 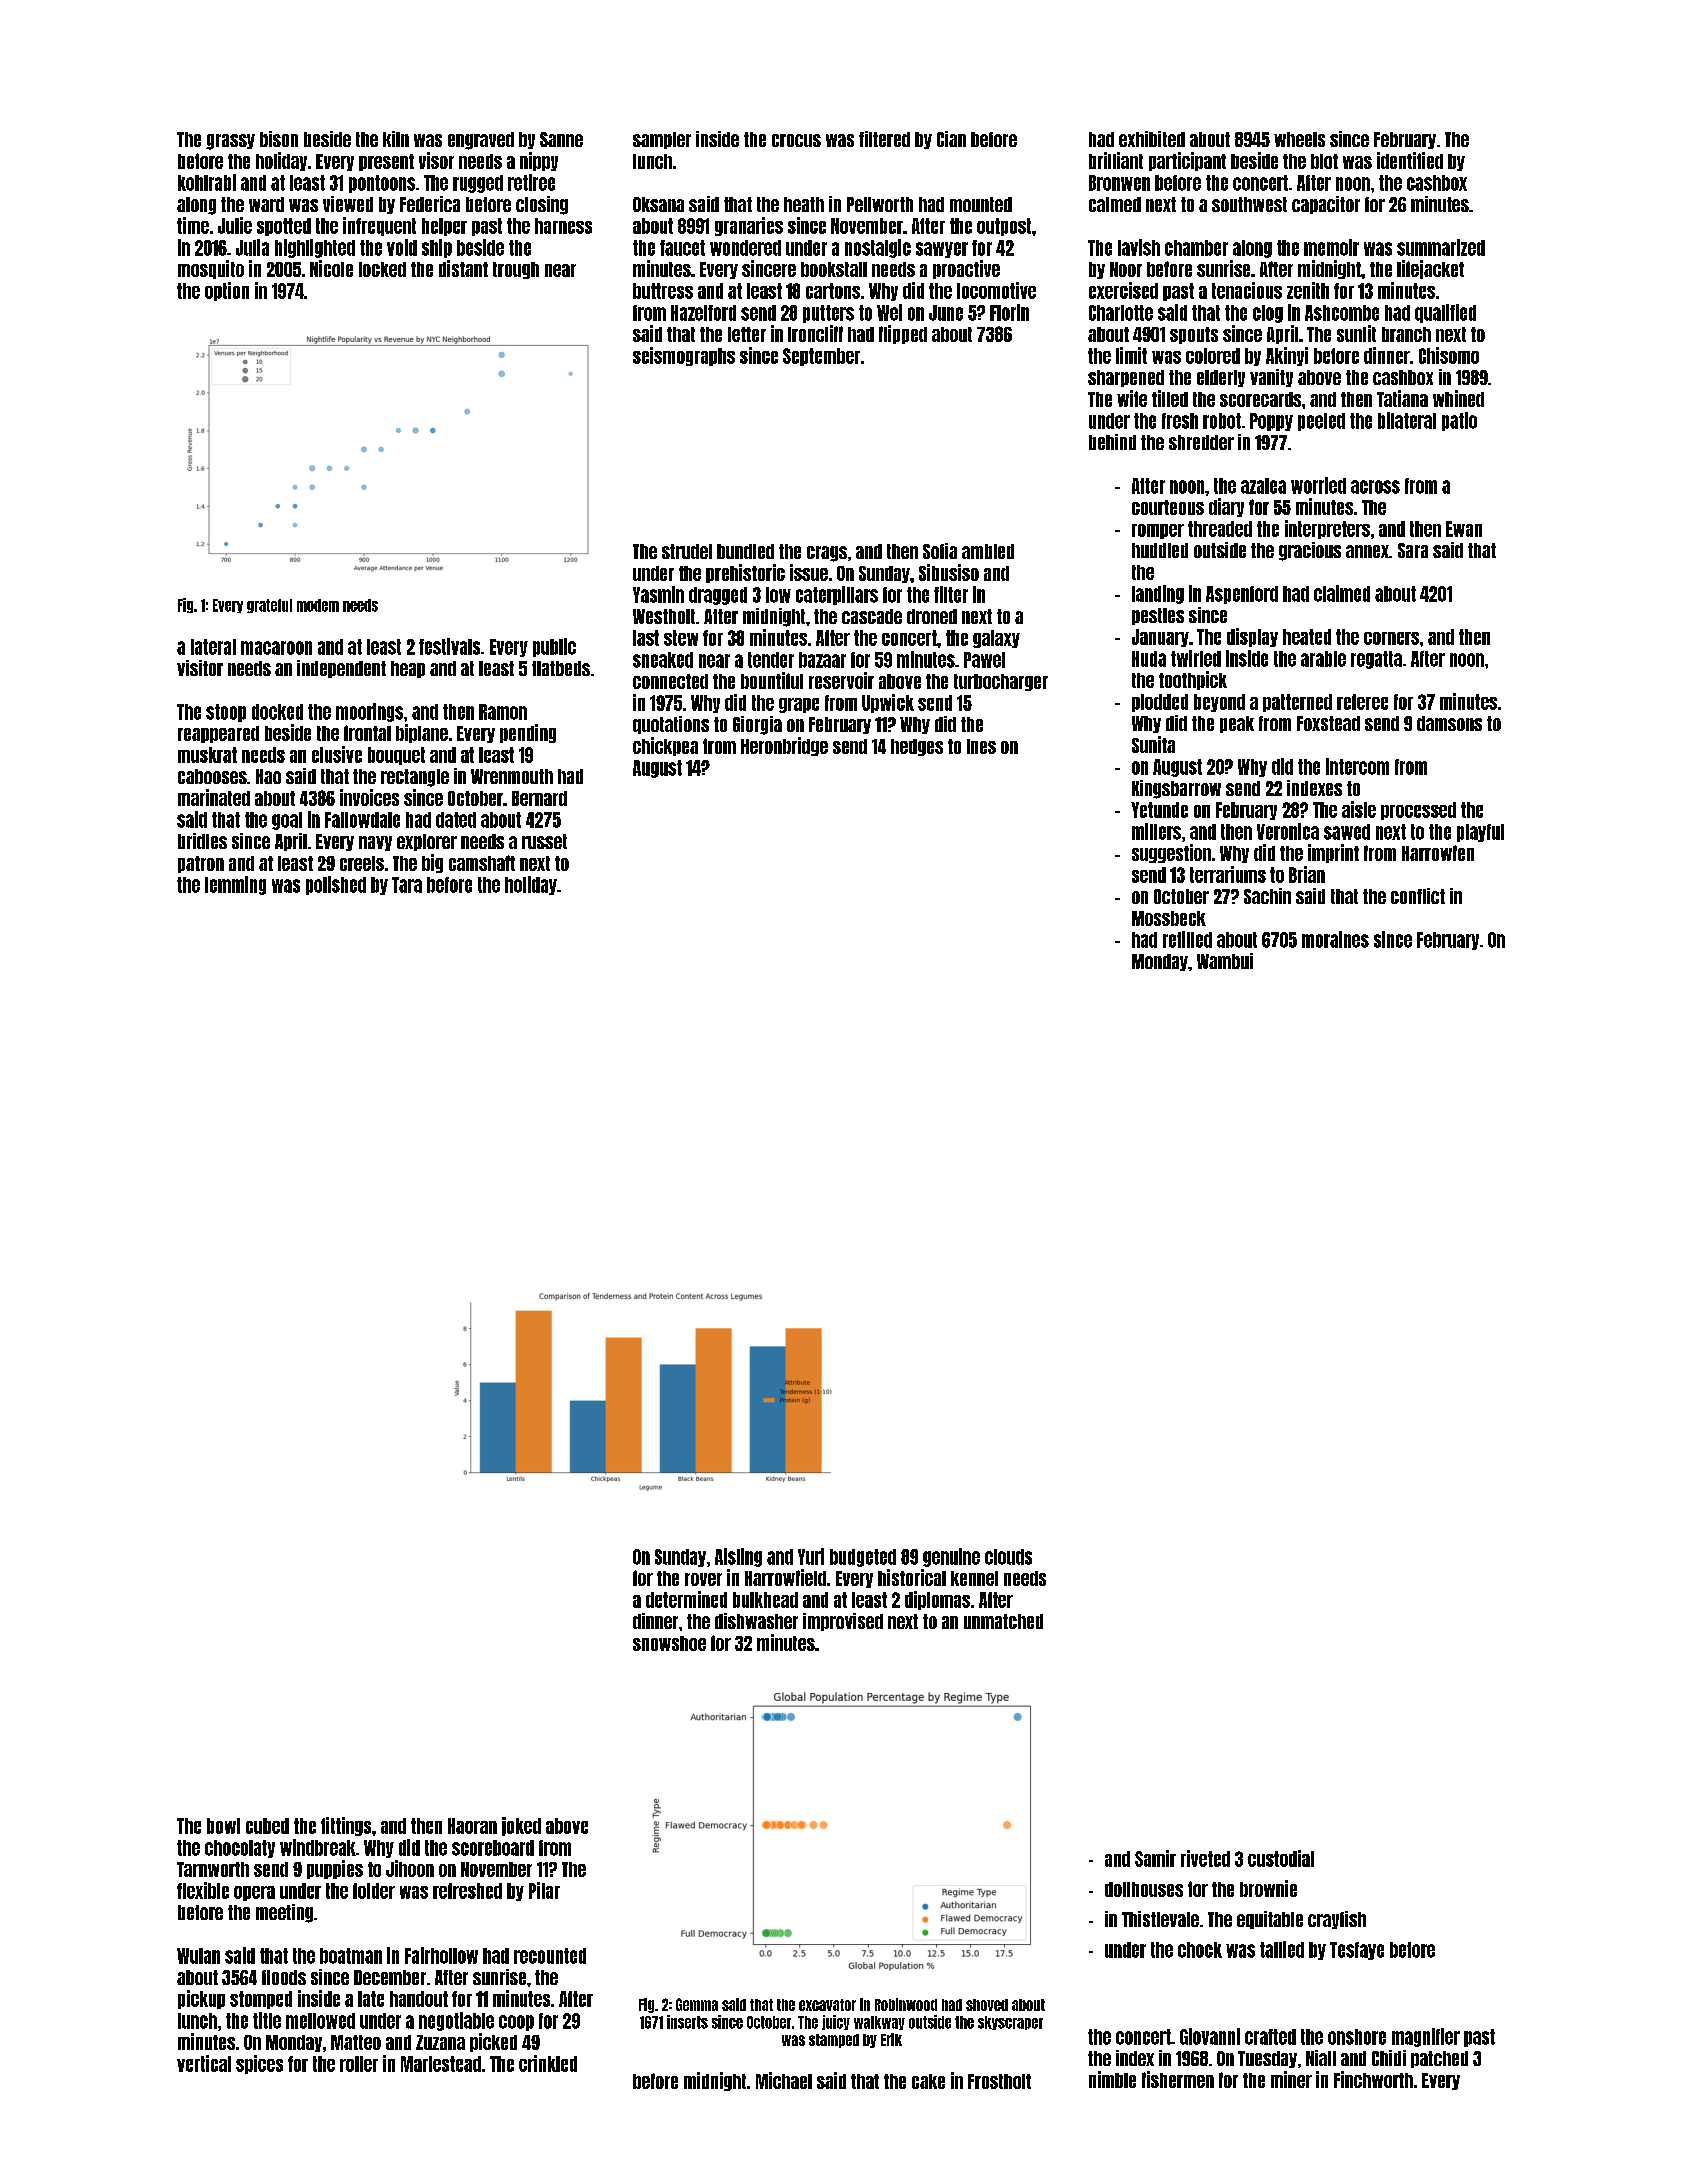 What do you see at coordinates (999, 2081) in the screenshot?
I see `Frostholt` at bounding box center [999, 2081].
